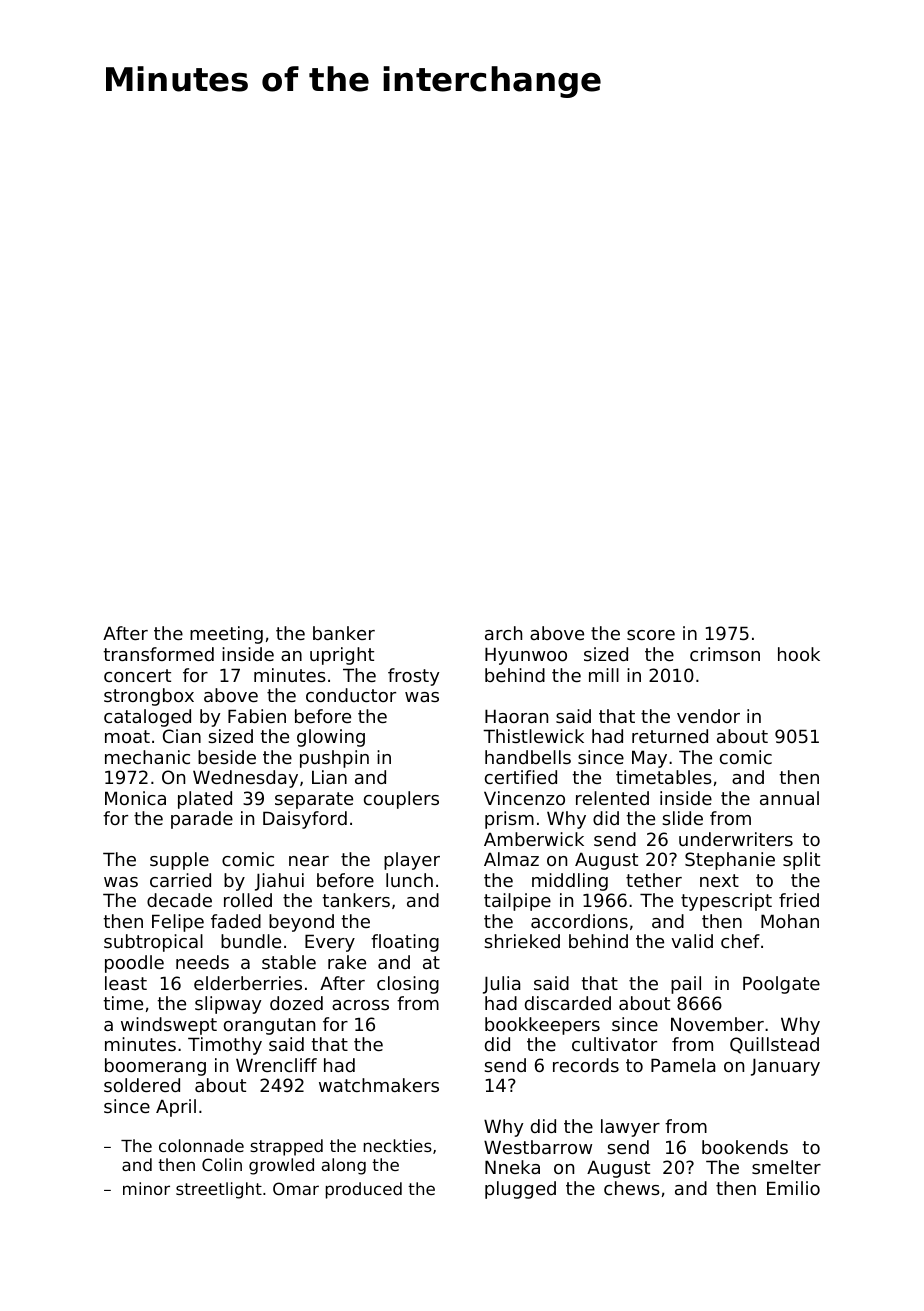 The height and width of the page is (1311, 924). What do you see at coordinates (670, 736) in the page?
I see `returned` at bounding box center [670, 736].
